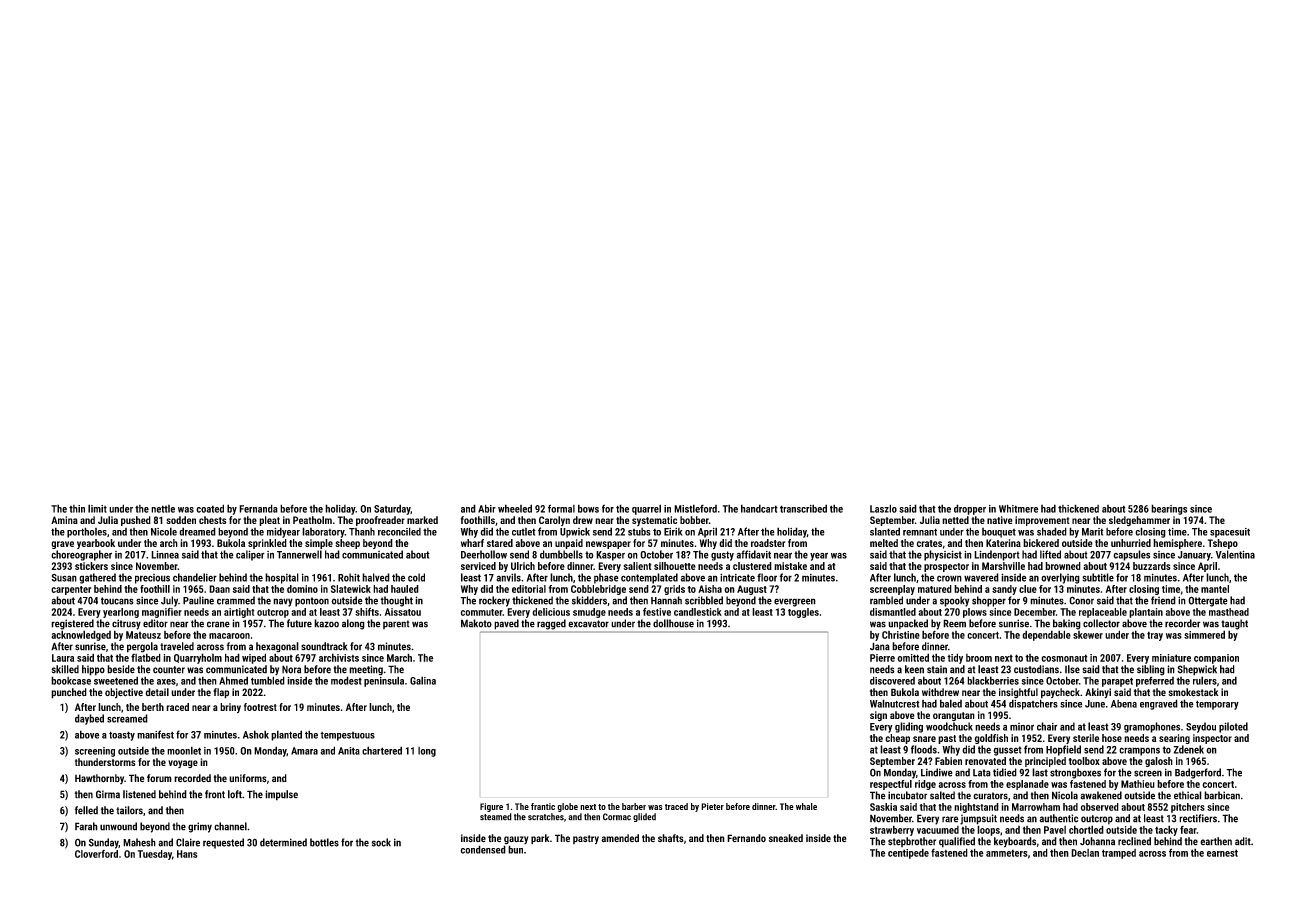 This screenshot has height=924, width=1308. Describe the element at coordinates (575, 532) in the screenshot. I see `Upwick` at that location.
